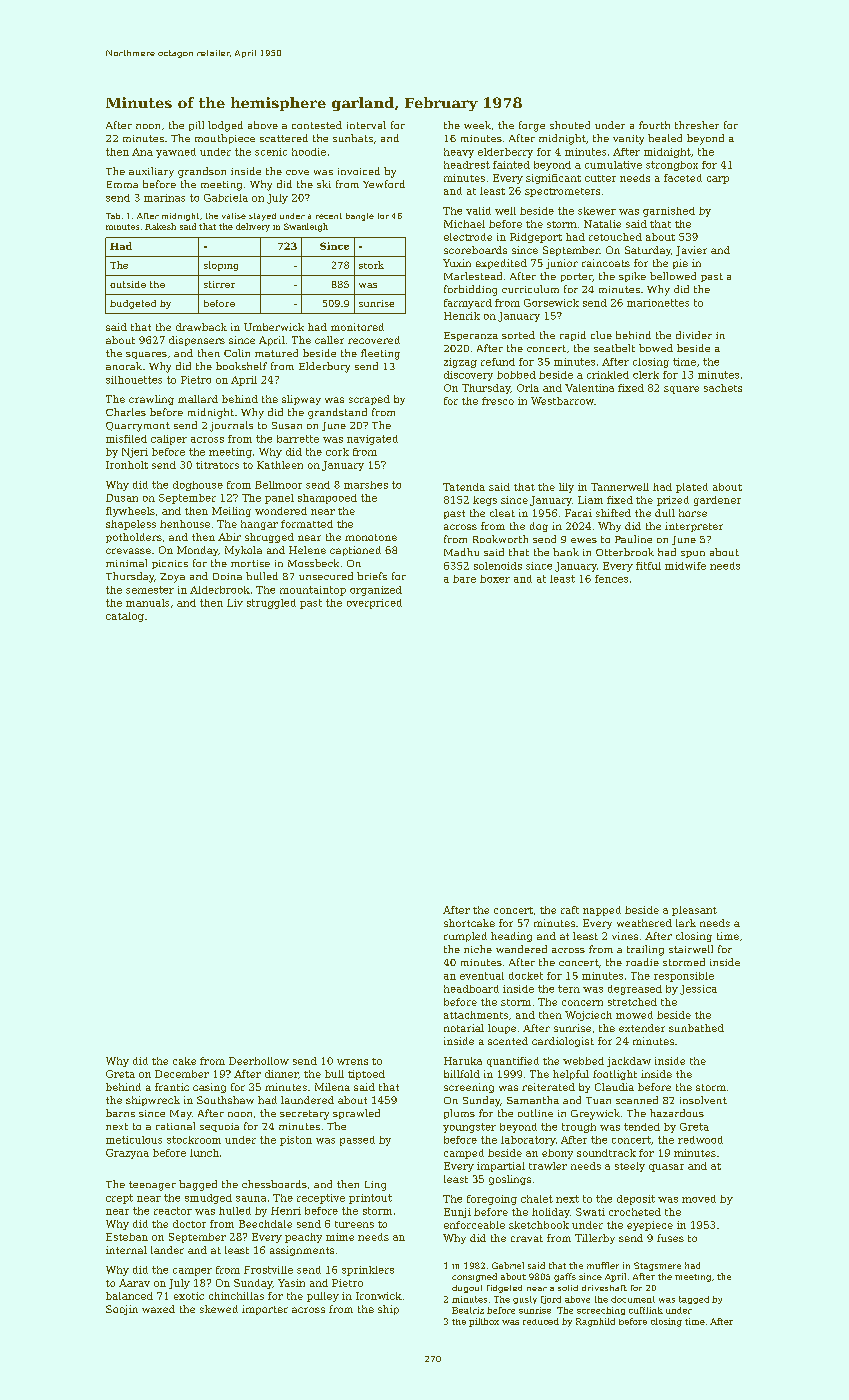  I want to click on midwife, so click(685, 566).
